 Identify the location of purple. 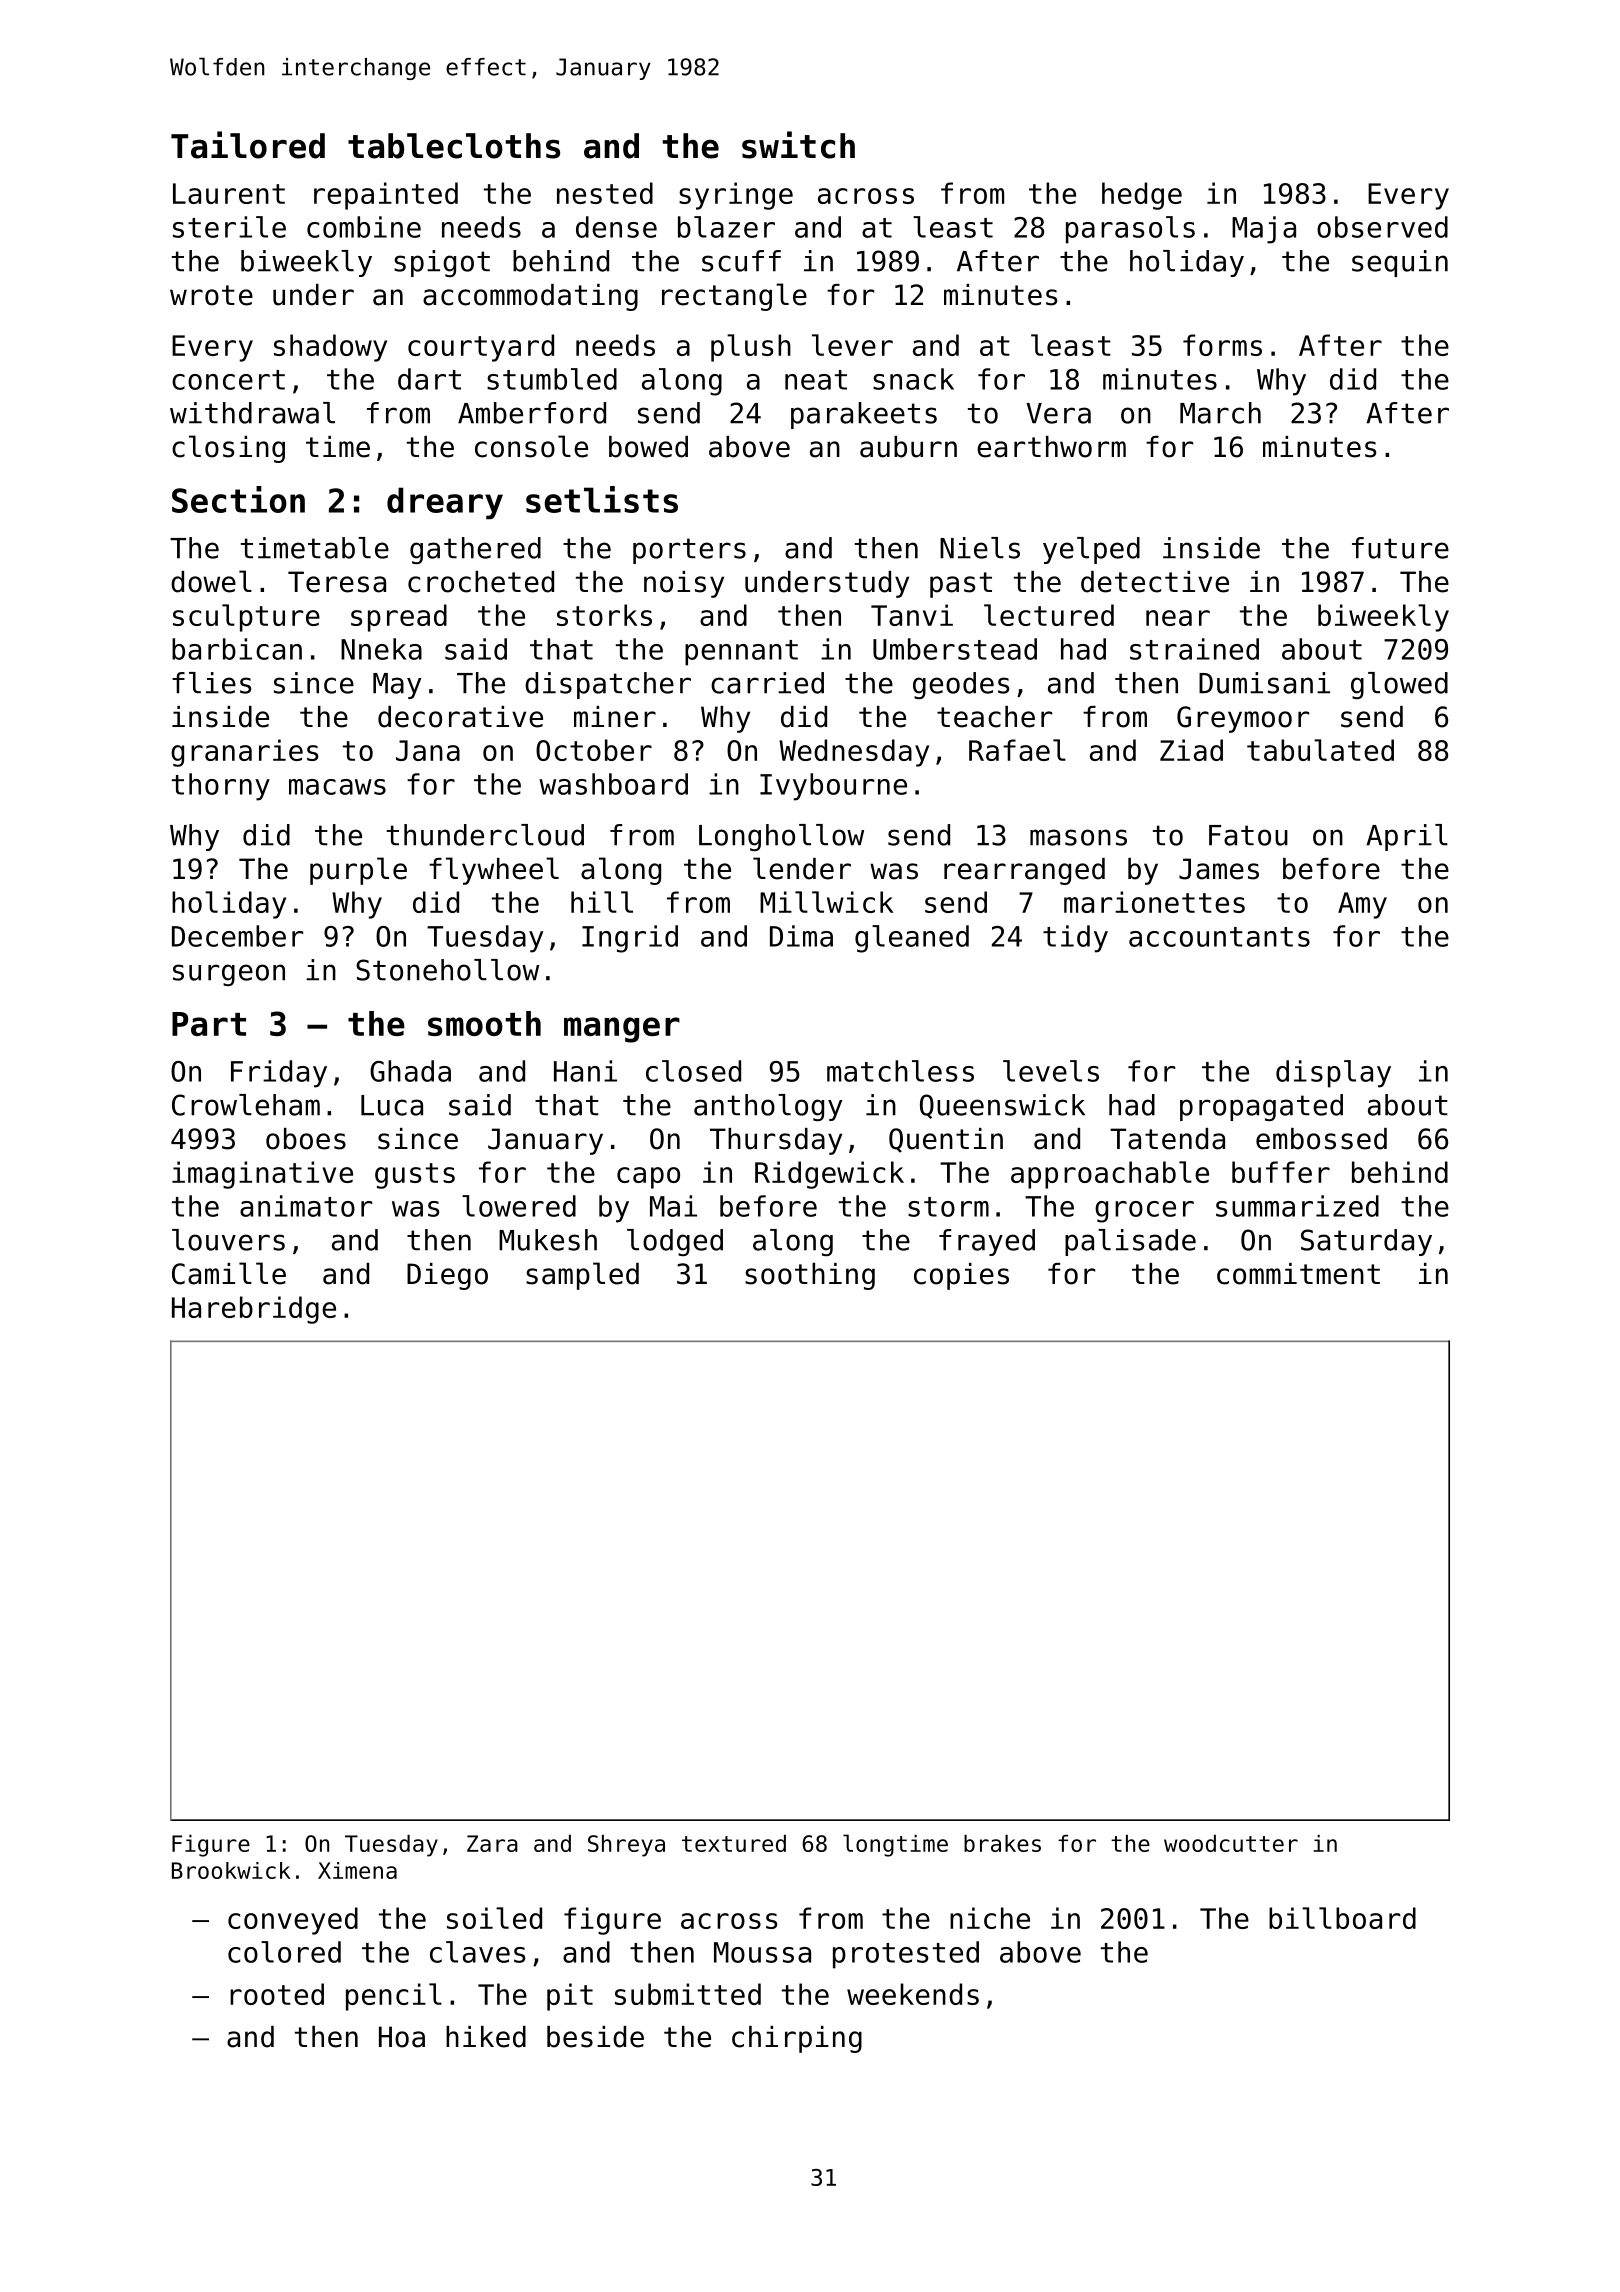
(358, 871).
